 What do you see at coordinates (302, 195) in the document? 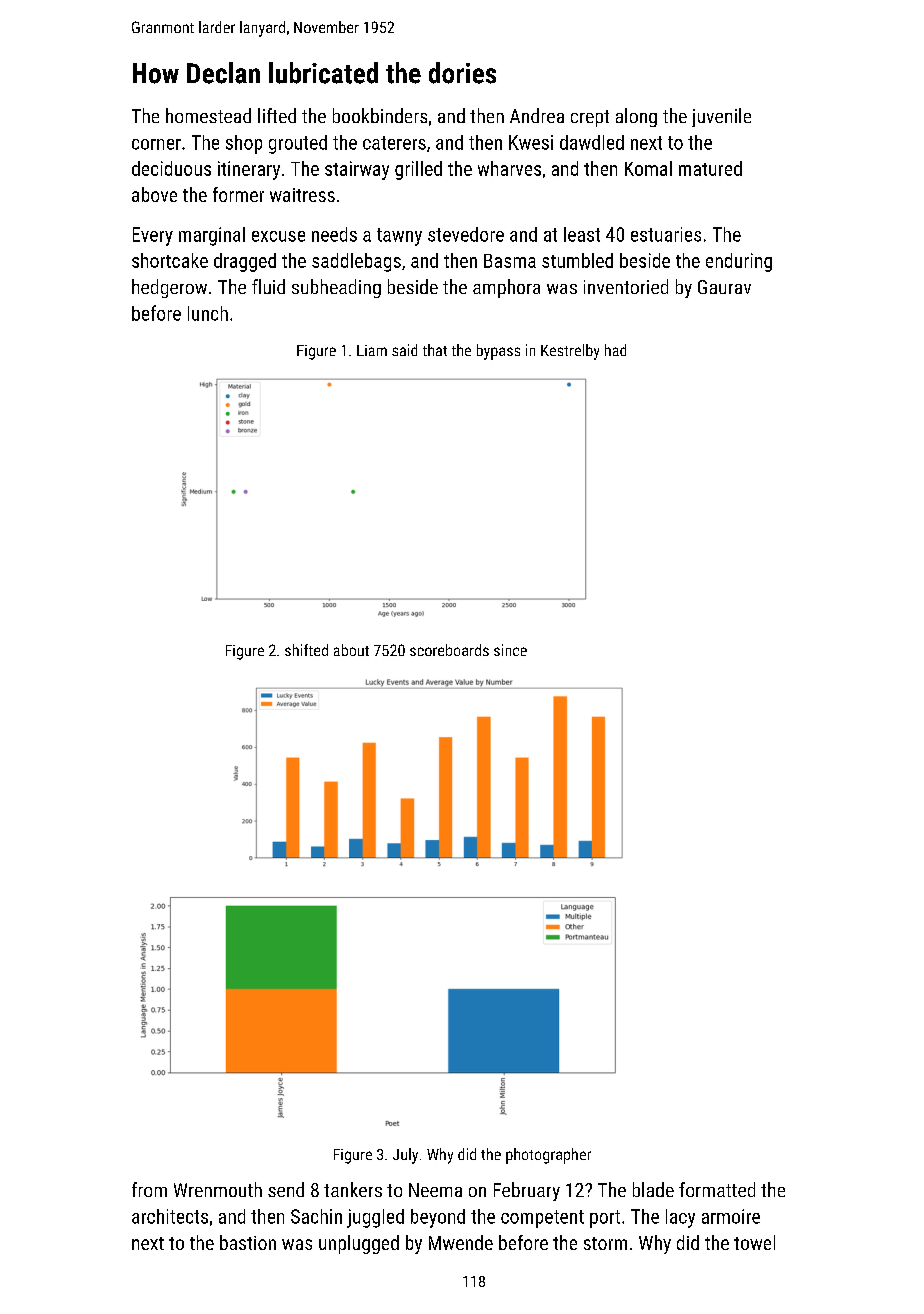
I see `waitress` at bounding box center [302, 195].
